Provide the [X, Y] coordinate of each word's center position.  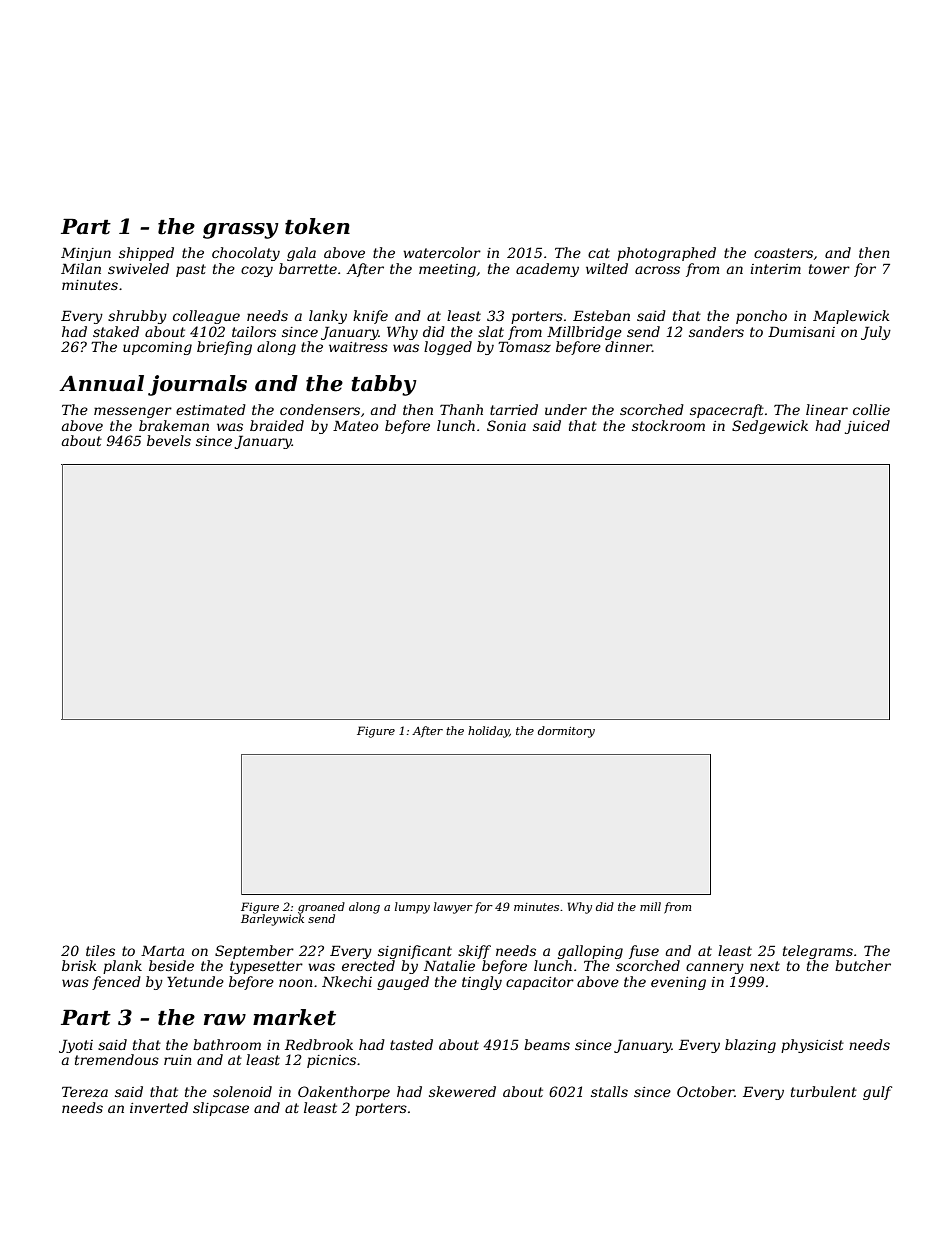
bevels [169, 440]
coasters [783, 253]
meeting [447, 270]
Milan [81, 268]
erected [368, 965]
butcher [863, 965]
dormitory [566, 732]
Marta [162, 951]
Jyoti [76, 1046]
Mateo [355, 426]
